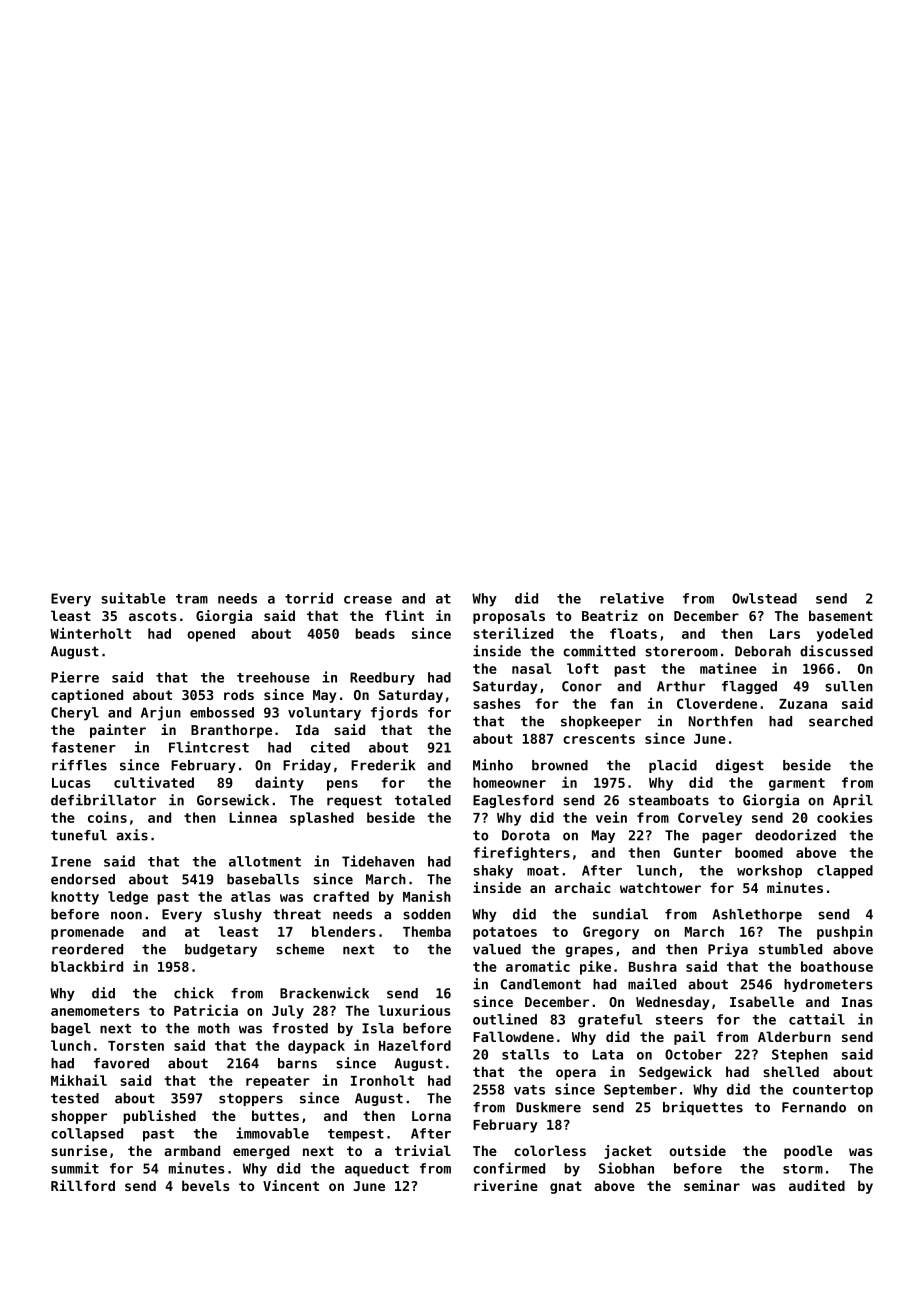 Image resolution: width=924 pixels, height=1308 pixels. What do you see at coordinates (497, 703) in the screenshot?
I see `sashes` at bounding box center [497, 703].
